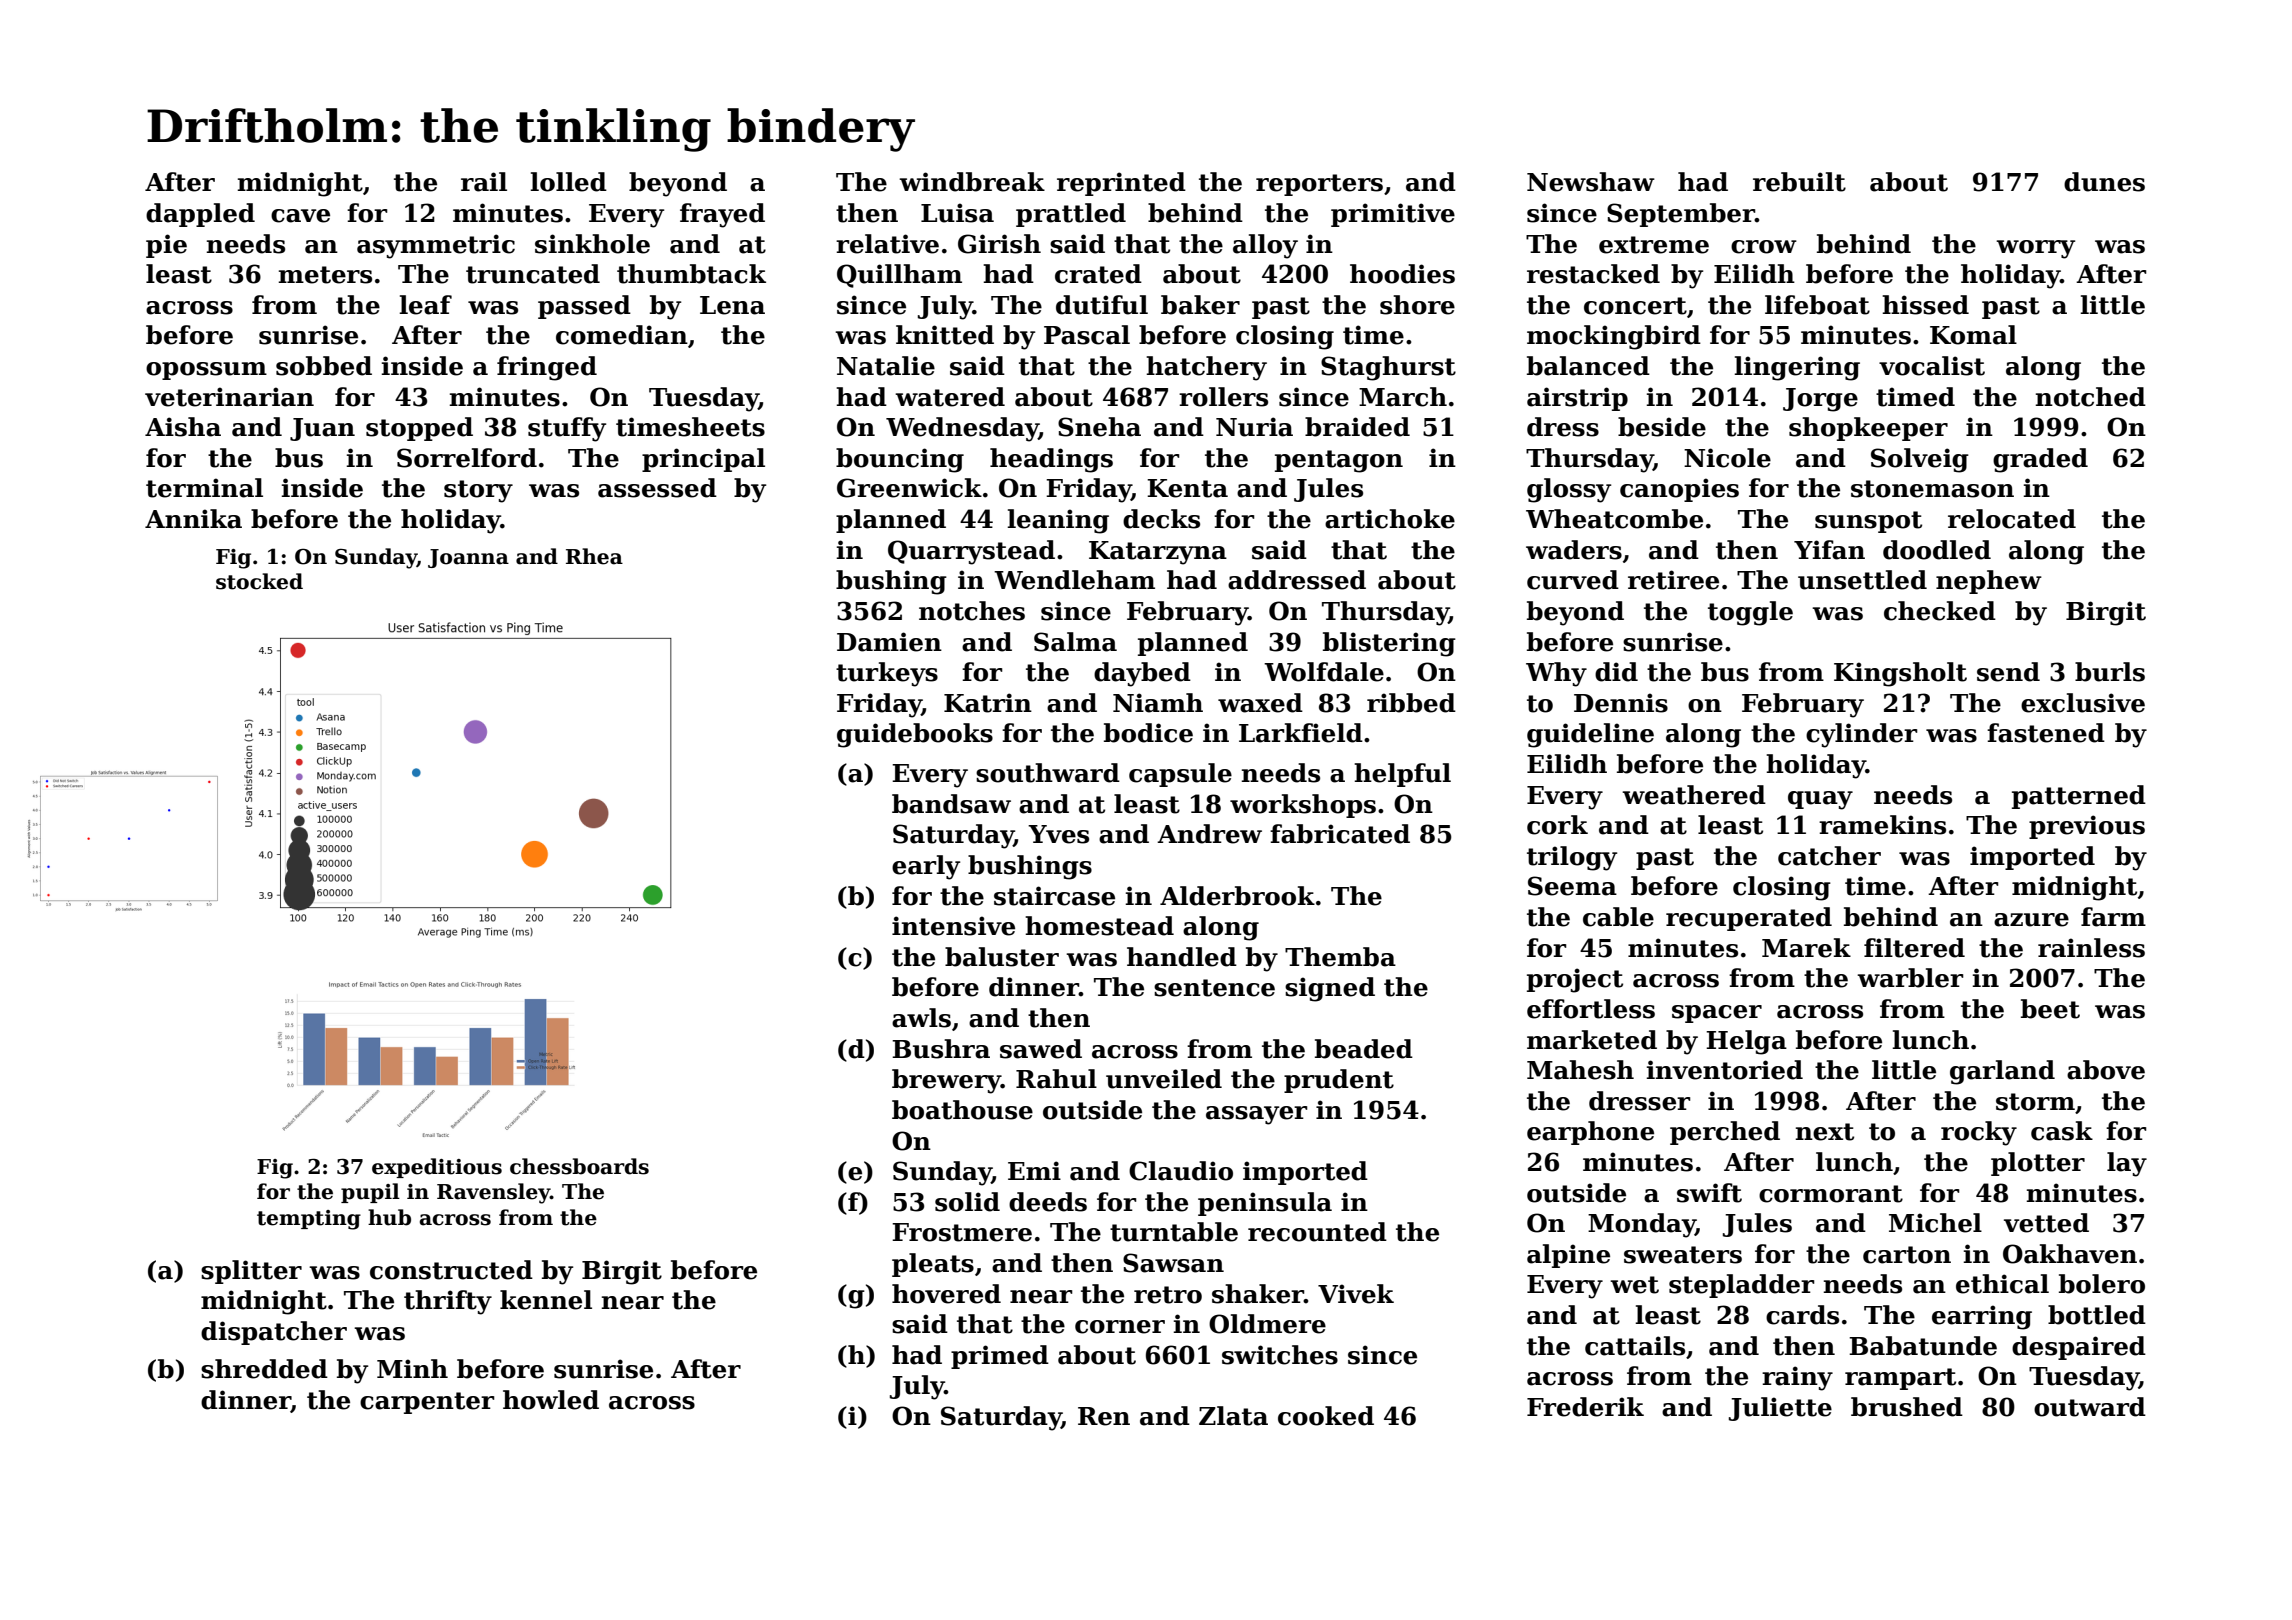  What do you see at coordinates (1209, 834) in the screenshot?
I see `Andrew` at bounding box center [1209, 834].
